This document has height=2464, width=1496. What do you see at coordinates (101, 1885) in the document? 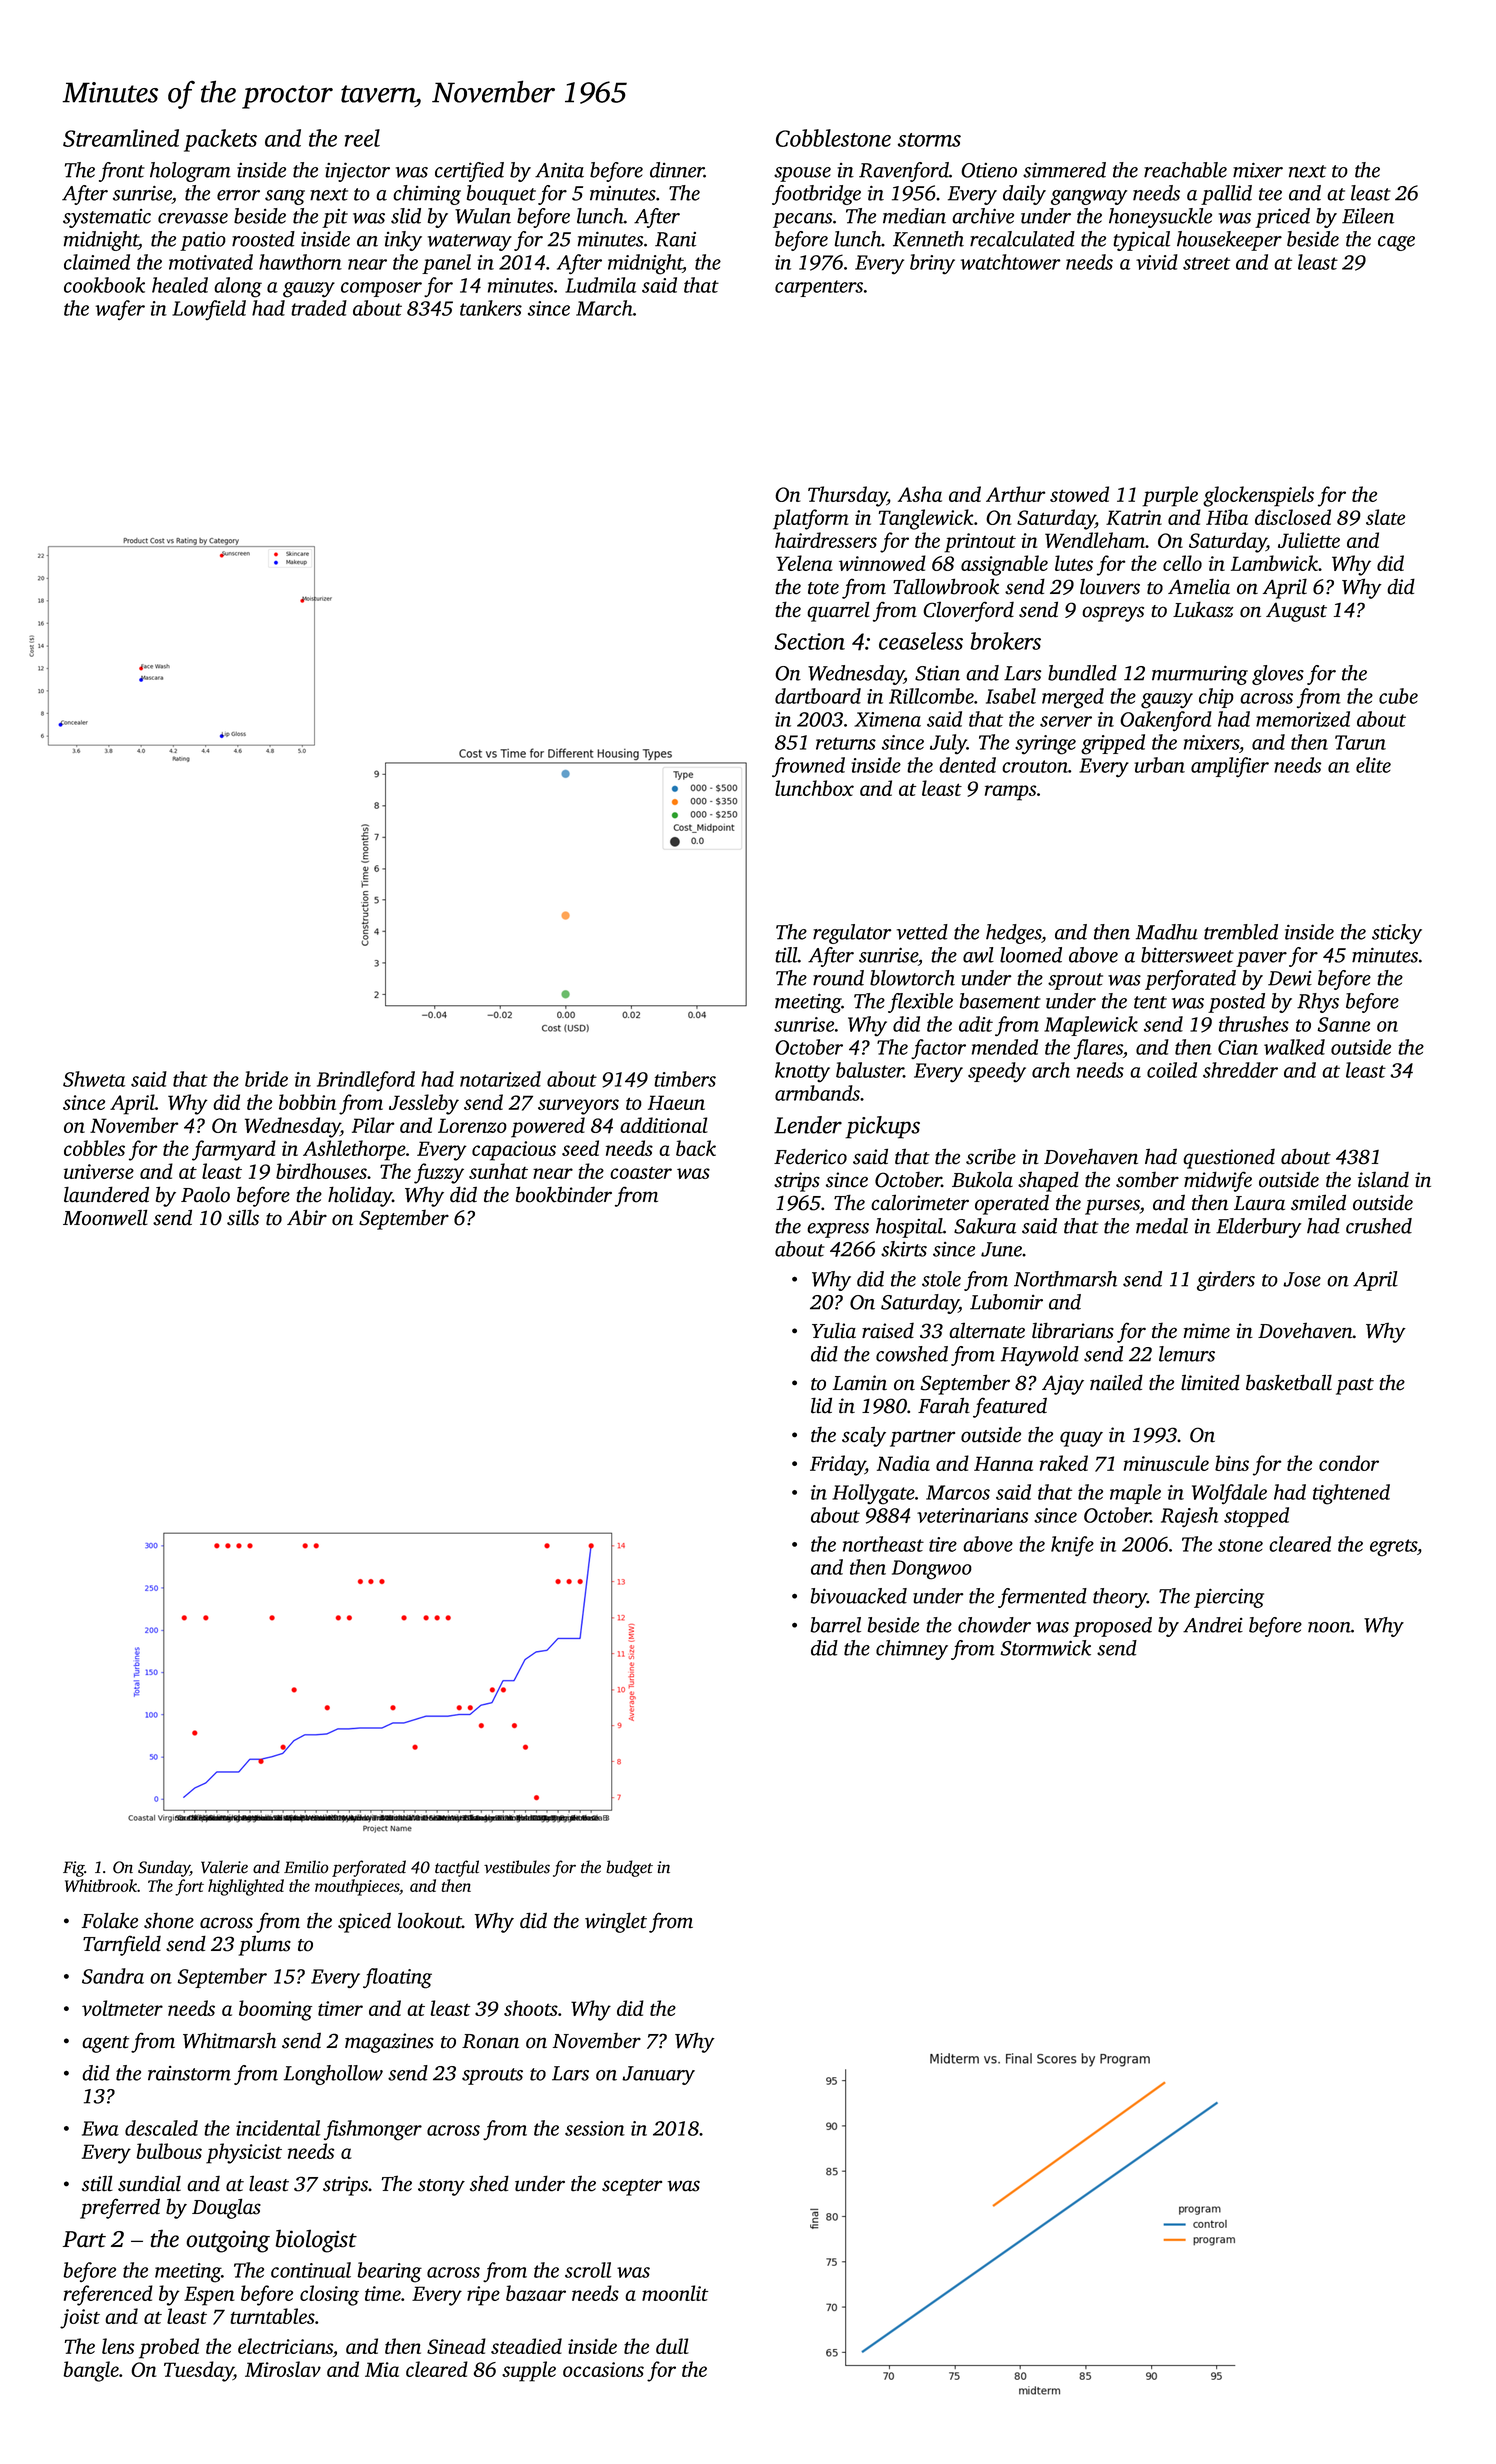
I see `Whitbrook` at bounding box center [101, 1885].
